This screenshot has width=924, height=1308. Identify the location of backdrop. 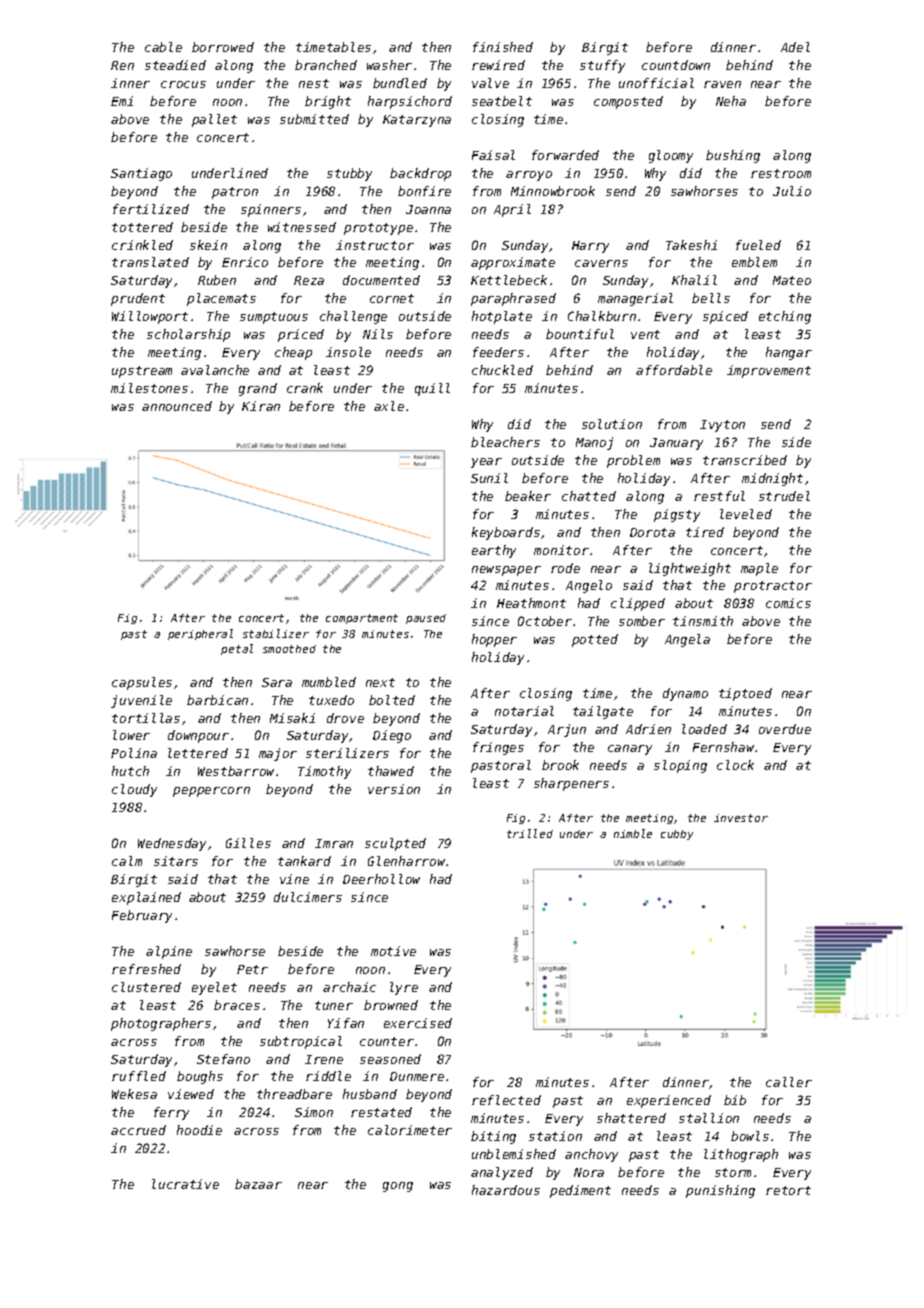
(420, 174).
